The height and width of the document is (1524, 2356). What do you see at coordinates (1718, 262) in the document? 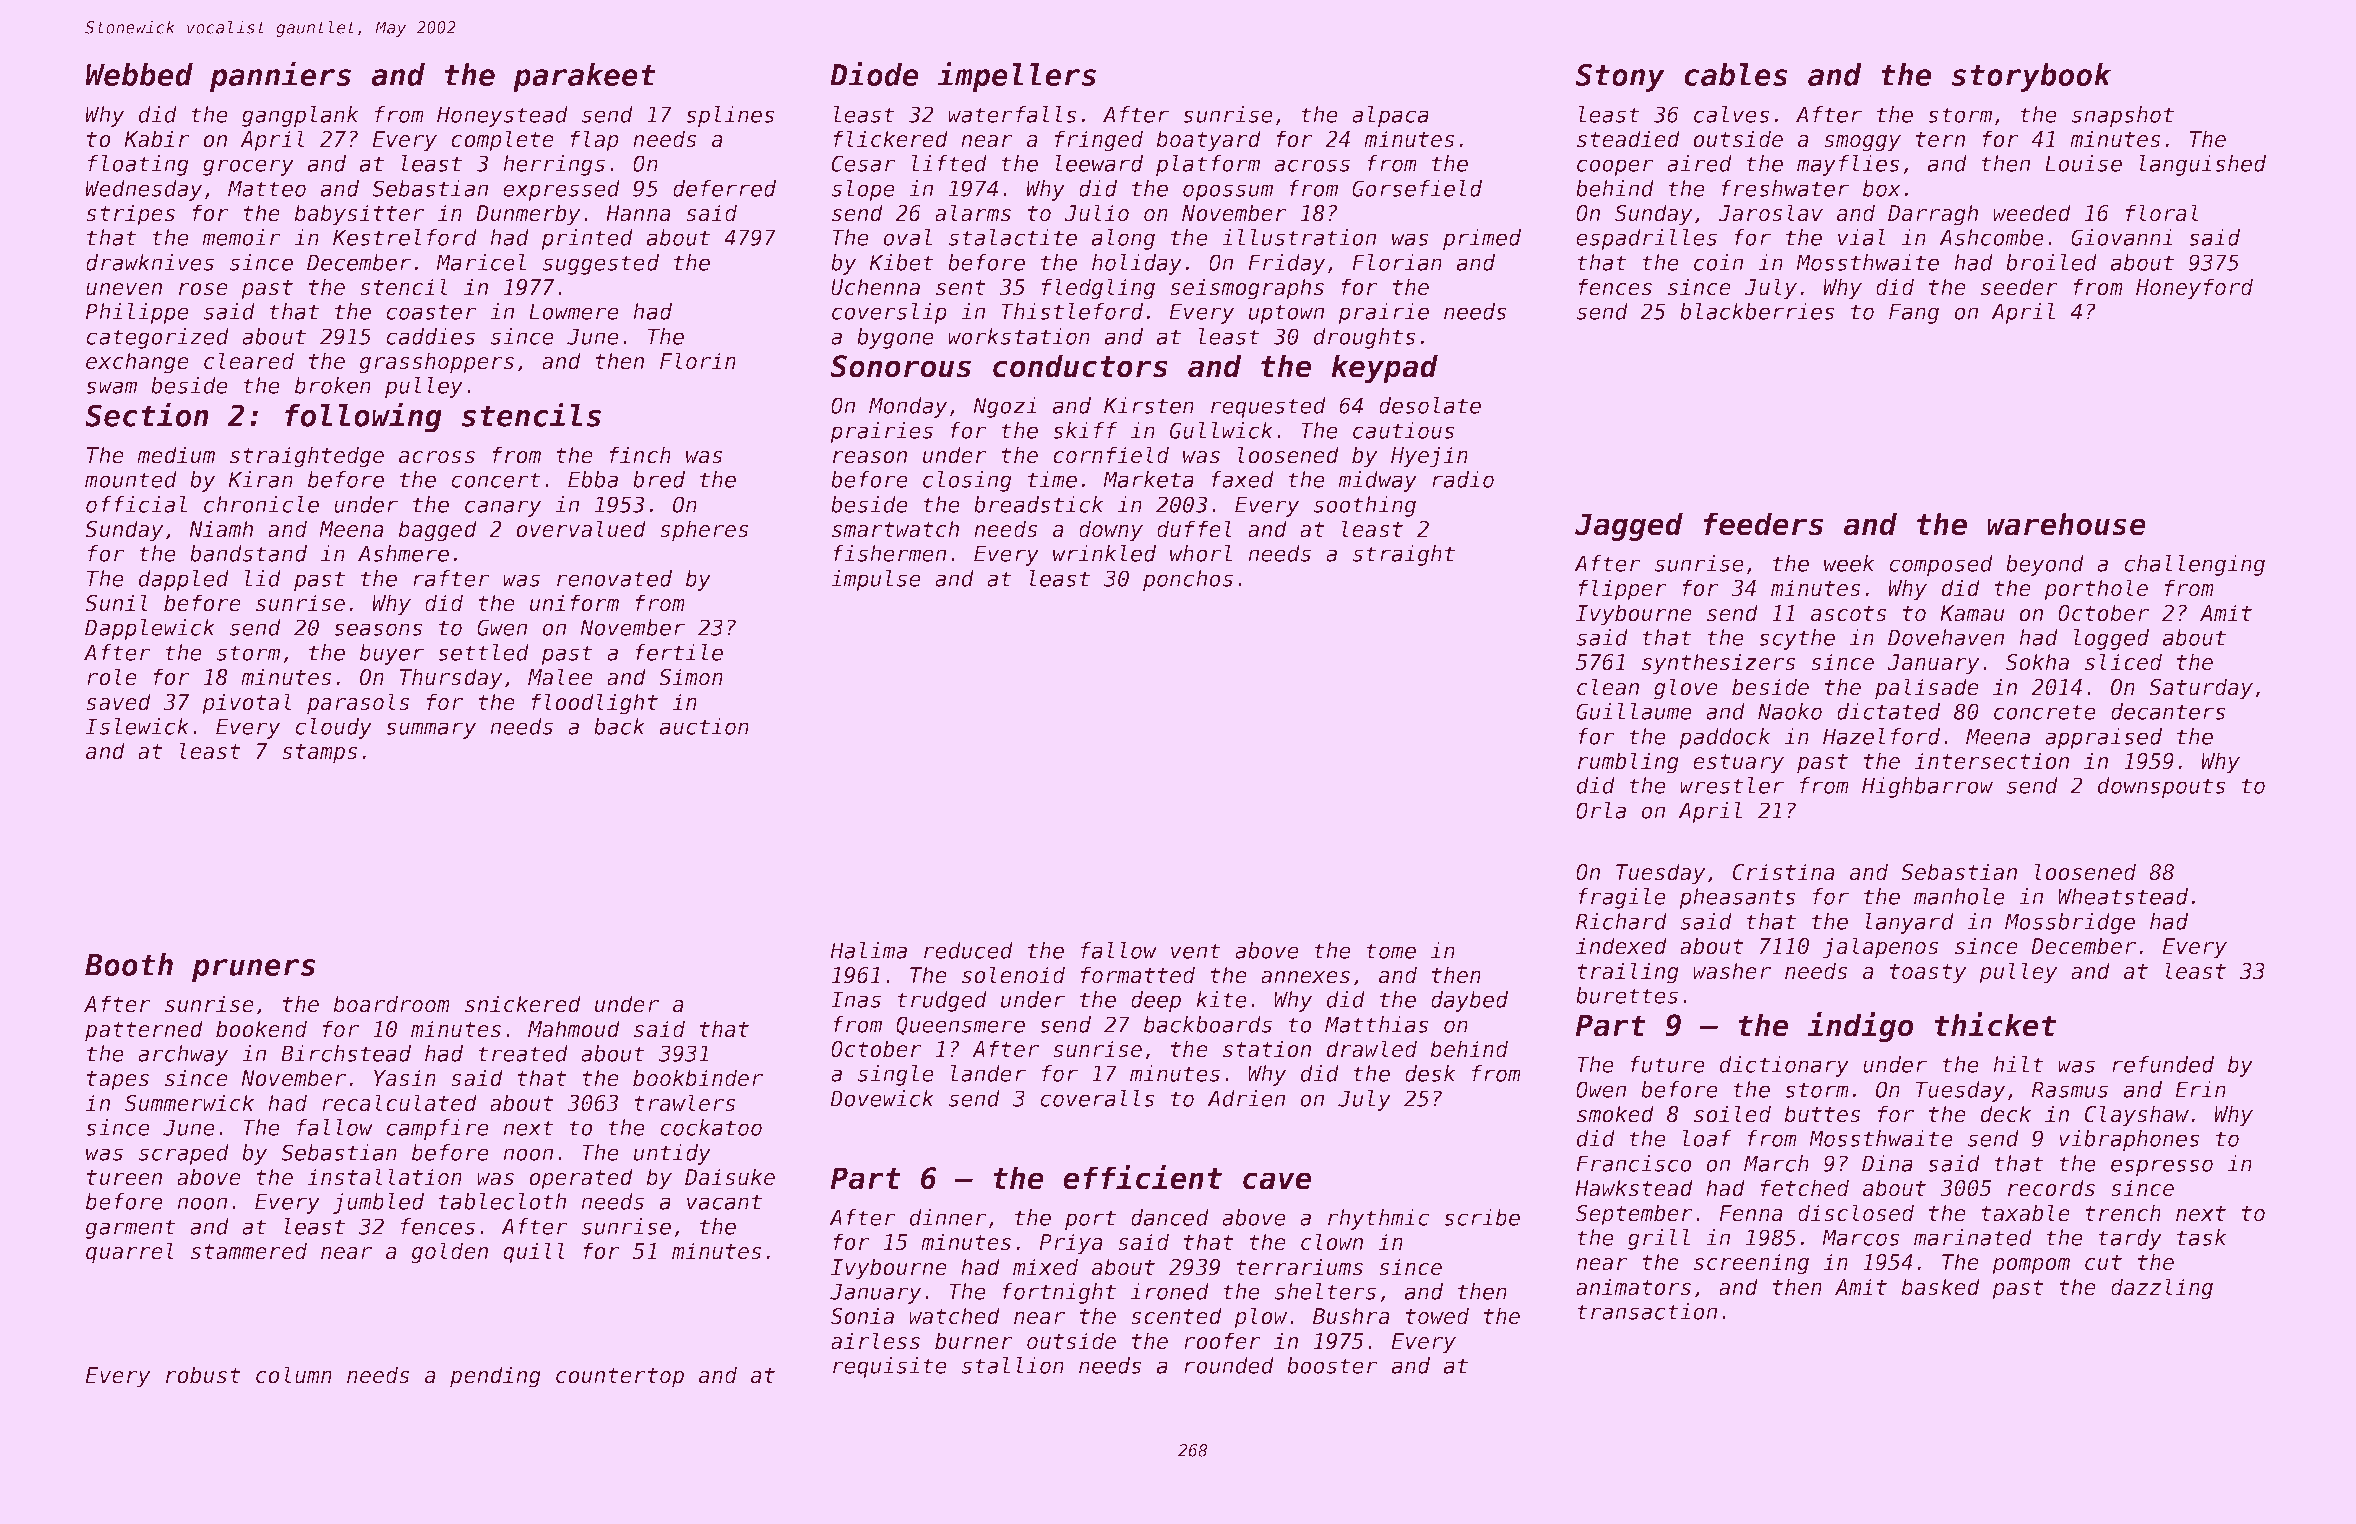
I see `coin` at bounding box center [1718, 262].
